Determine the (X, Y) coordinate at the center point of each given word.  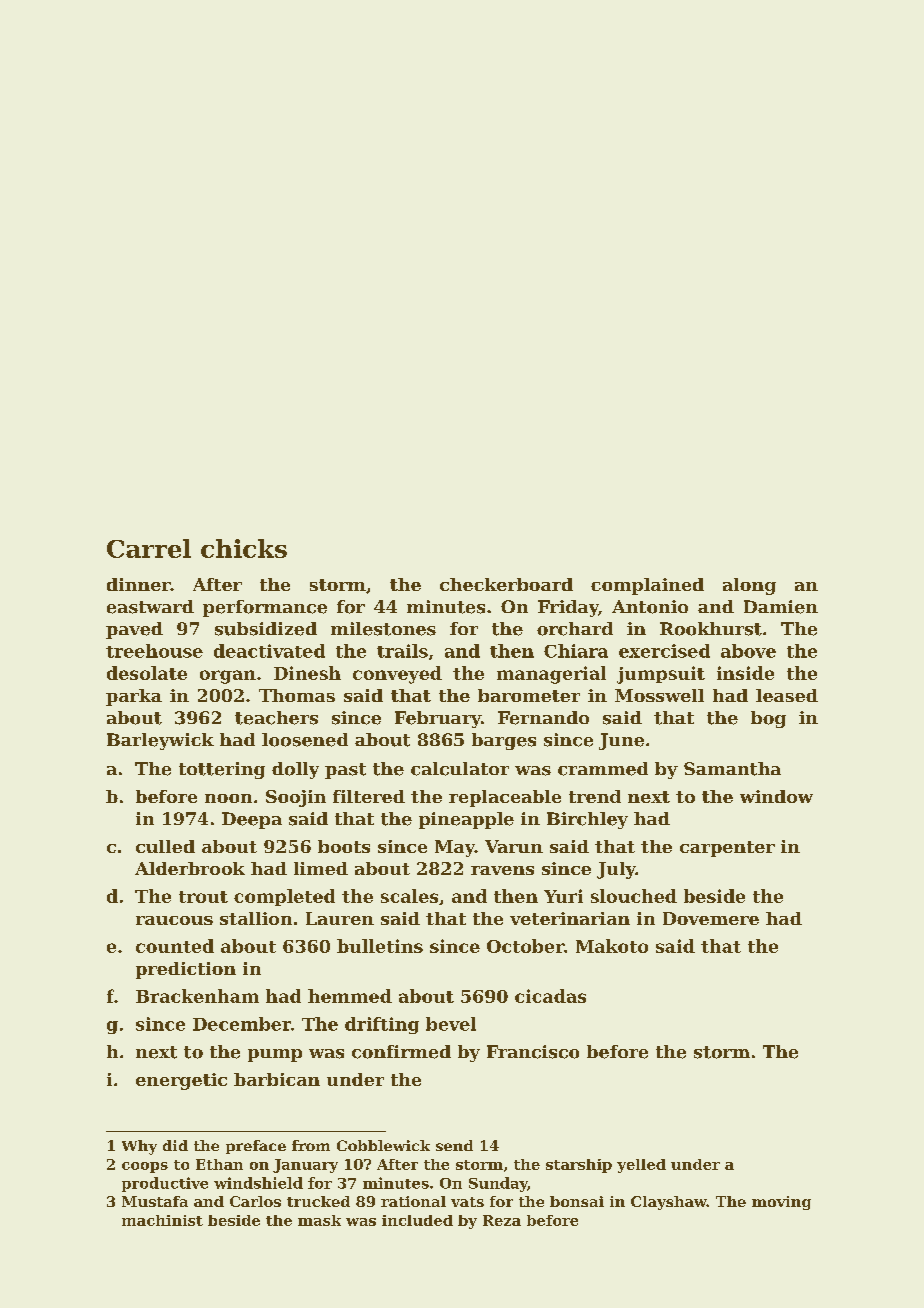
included (417, 1220)
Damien (781, 607)
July (616, 870)
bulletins (380, 946)
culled (165, 846)
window (776, 796)
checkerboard (506, 584)
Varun (514, 846)
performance (265, 608)
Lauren (340, 918)
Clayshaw (669, 1203)
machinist (162, 1220)
